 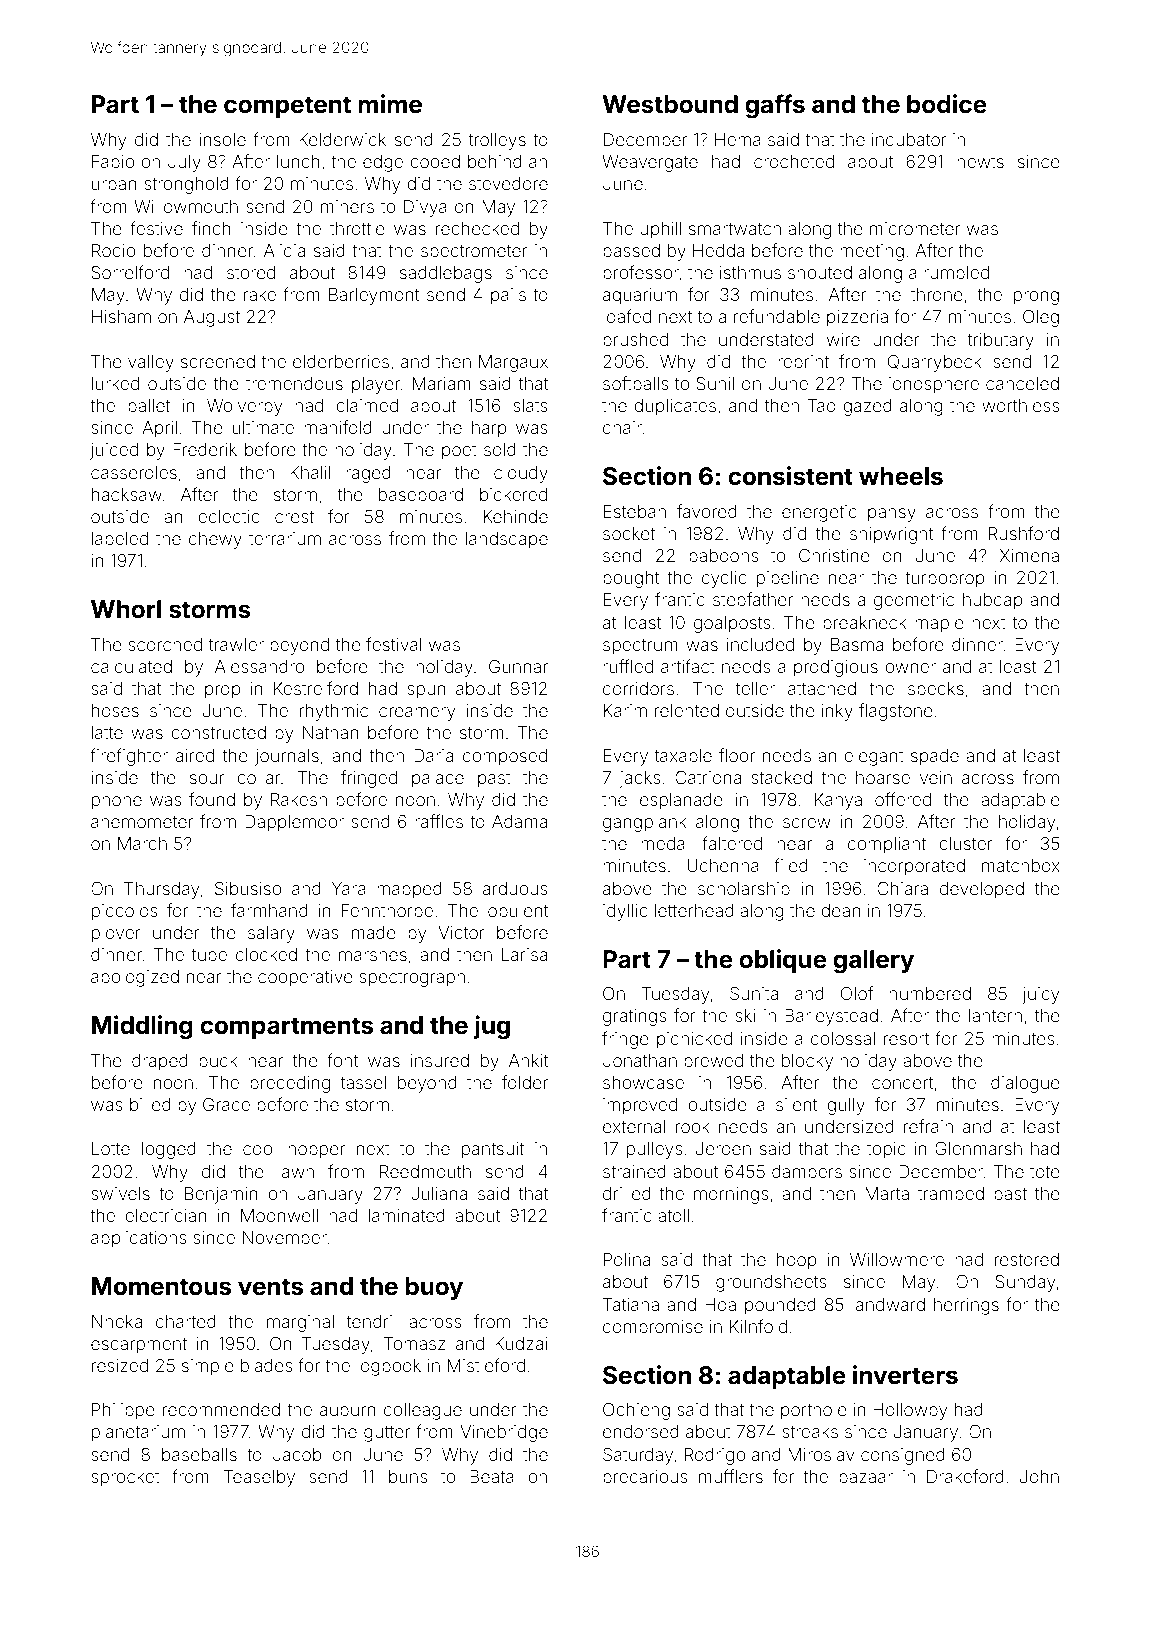 What do you see at coordinates (259, 666) in the image?
I see `Alessandro` at bounding box center [259, 666].
